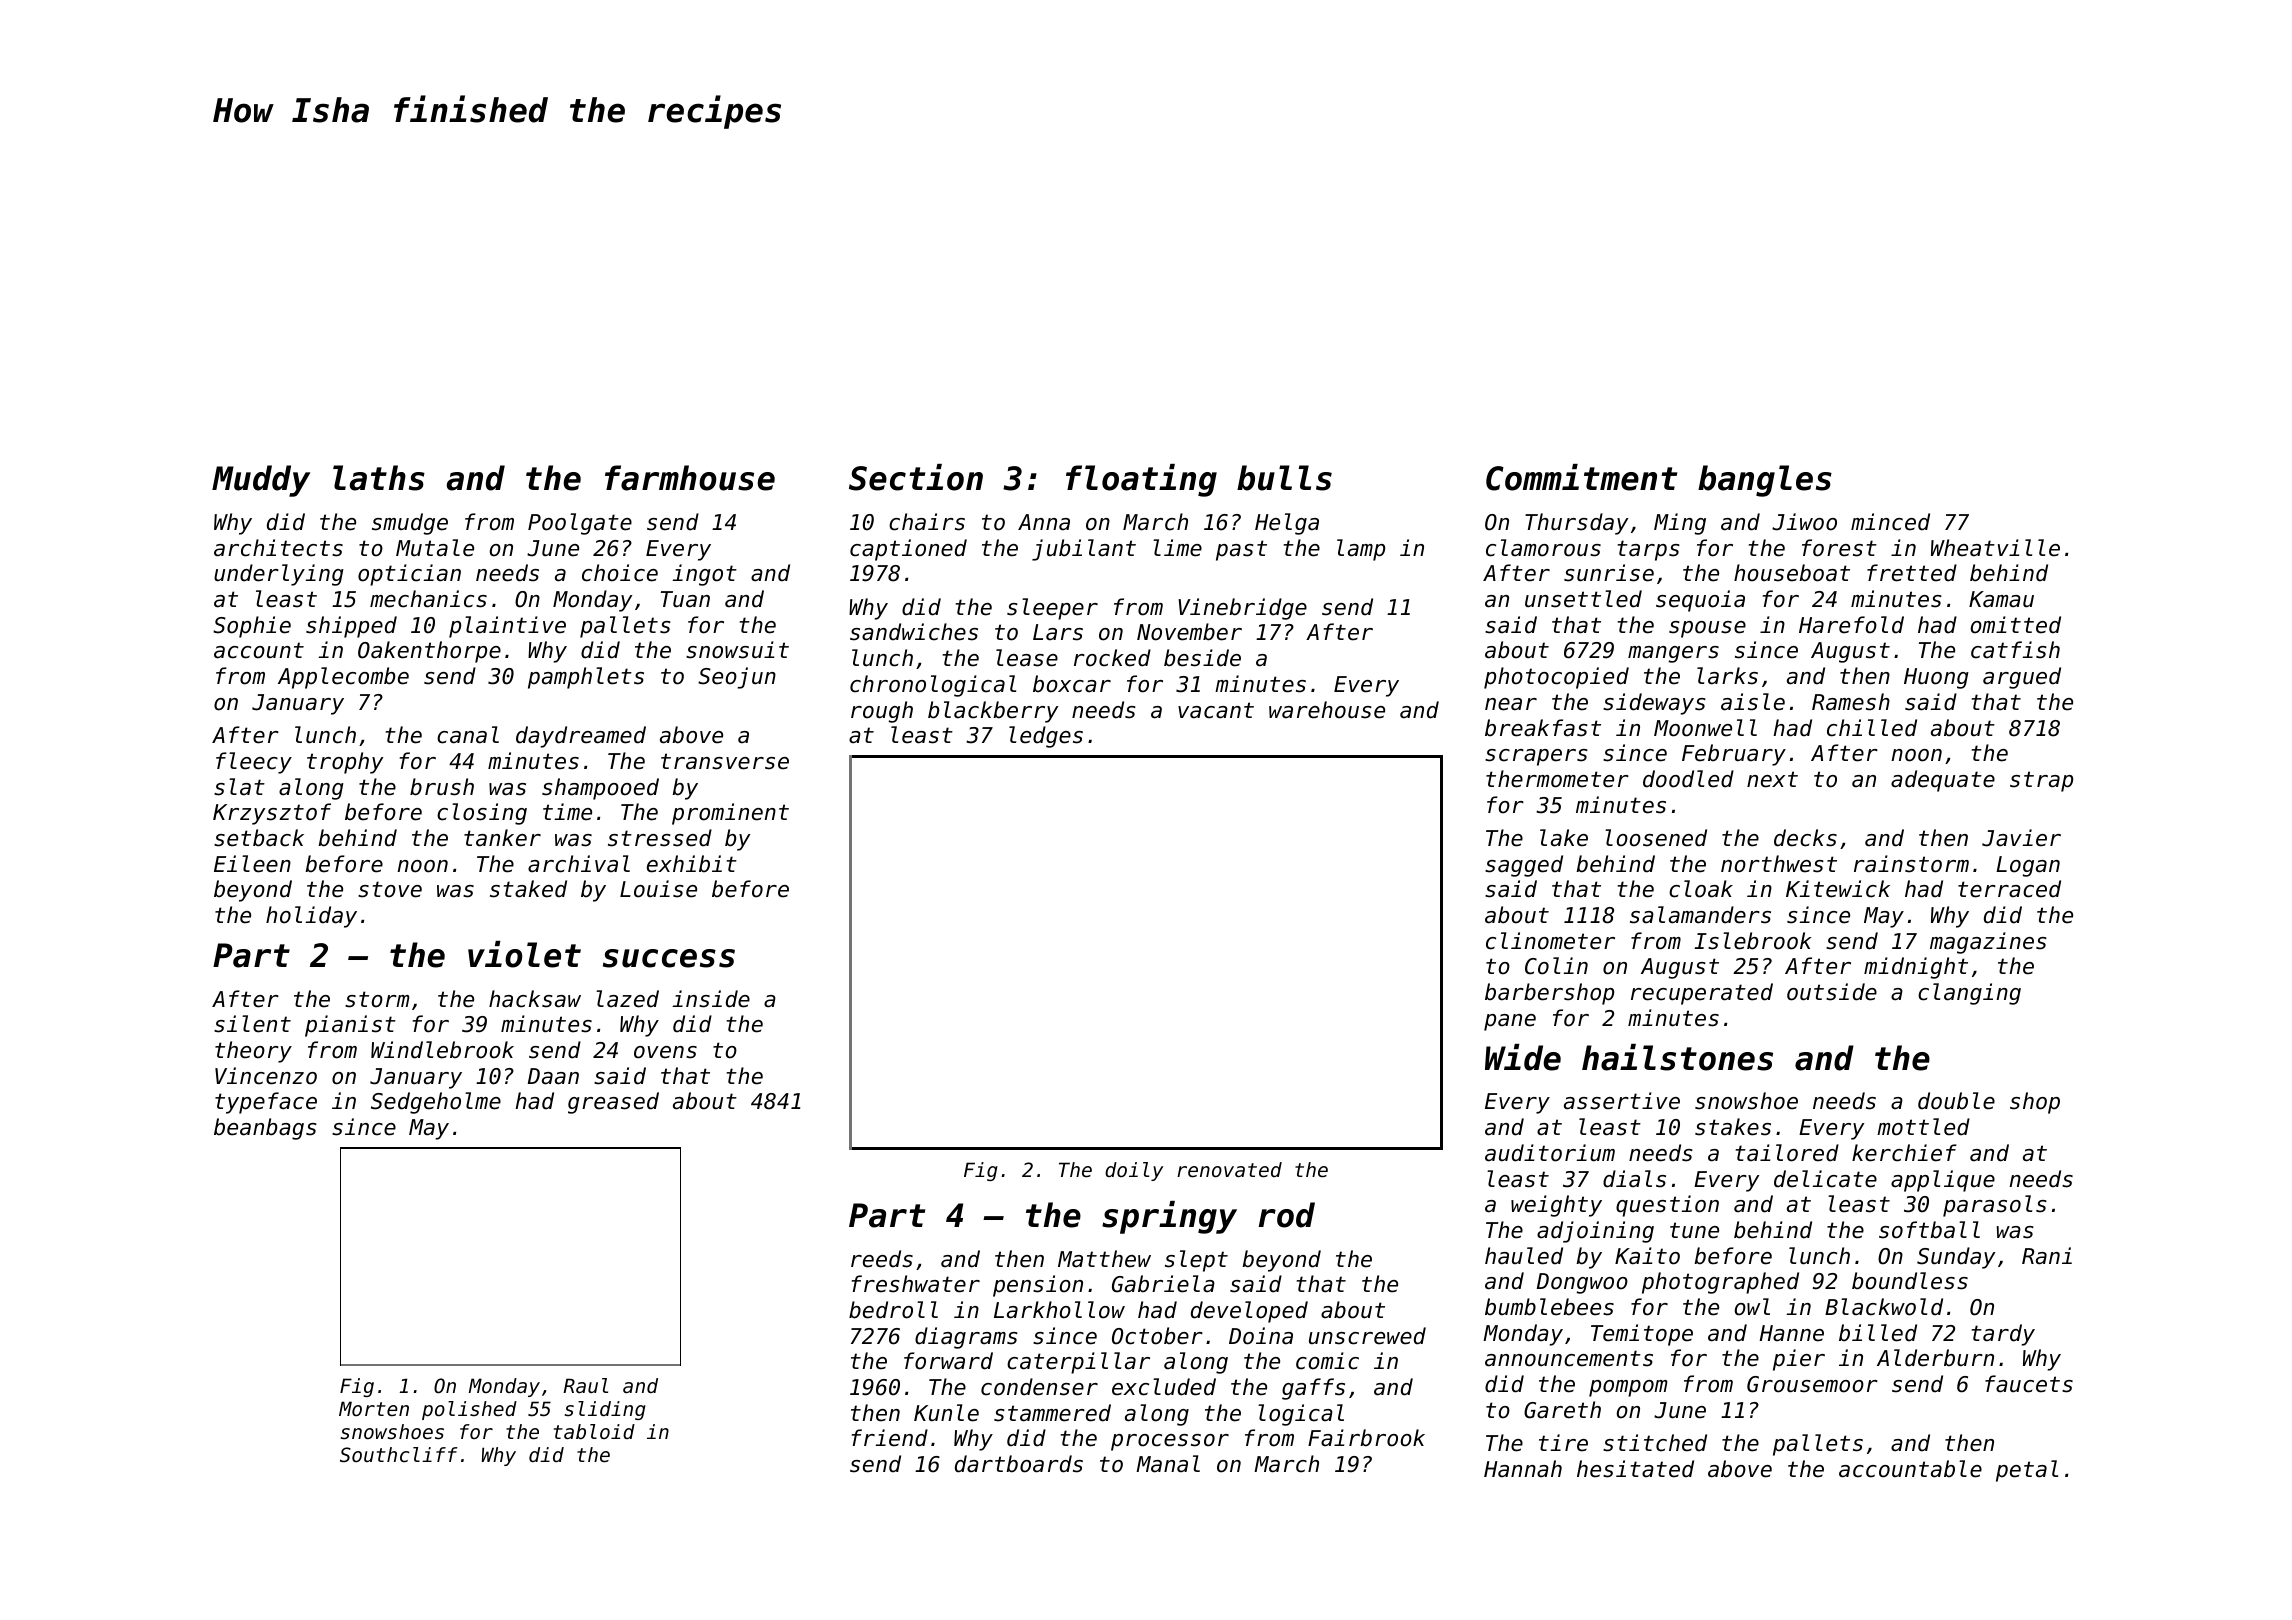  What do you see at coordinates (690, 478) in the image?
I see `farmhouse` at bounding box center [690, 478].
